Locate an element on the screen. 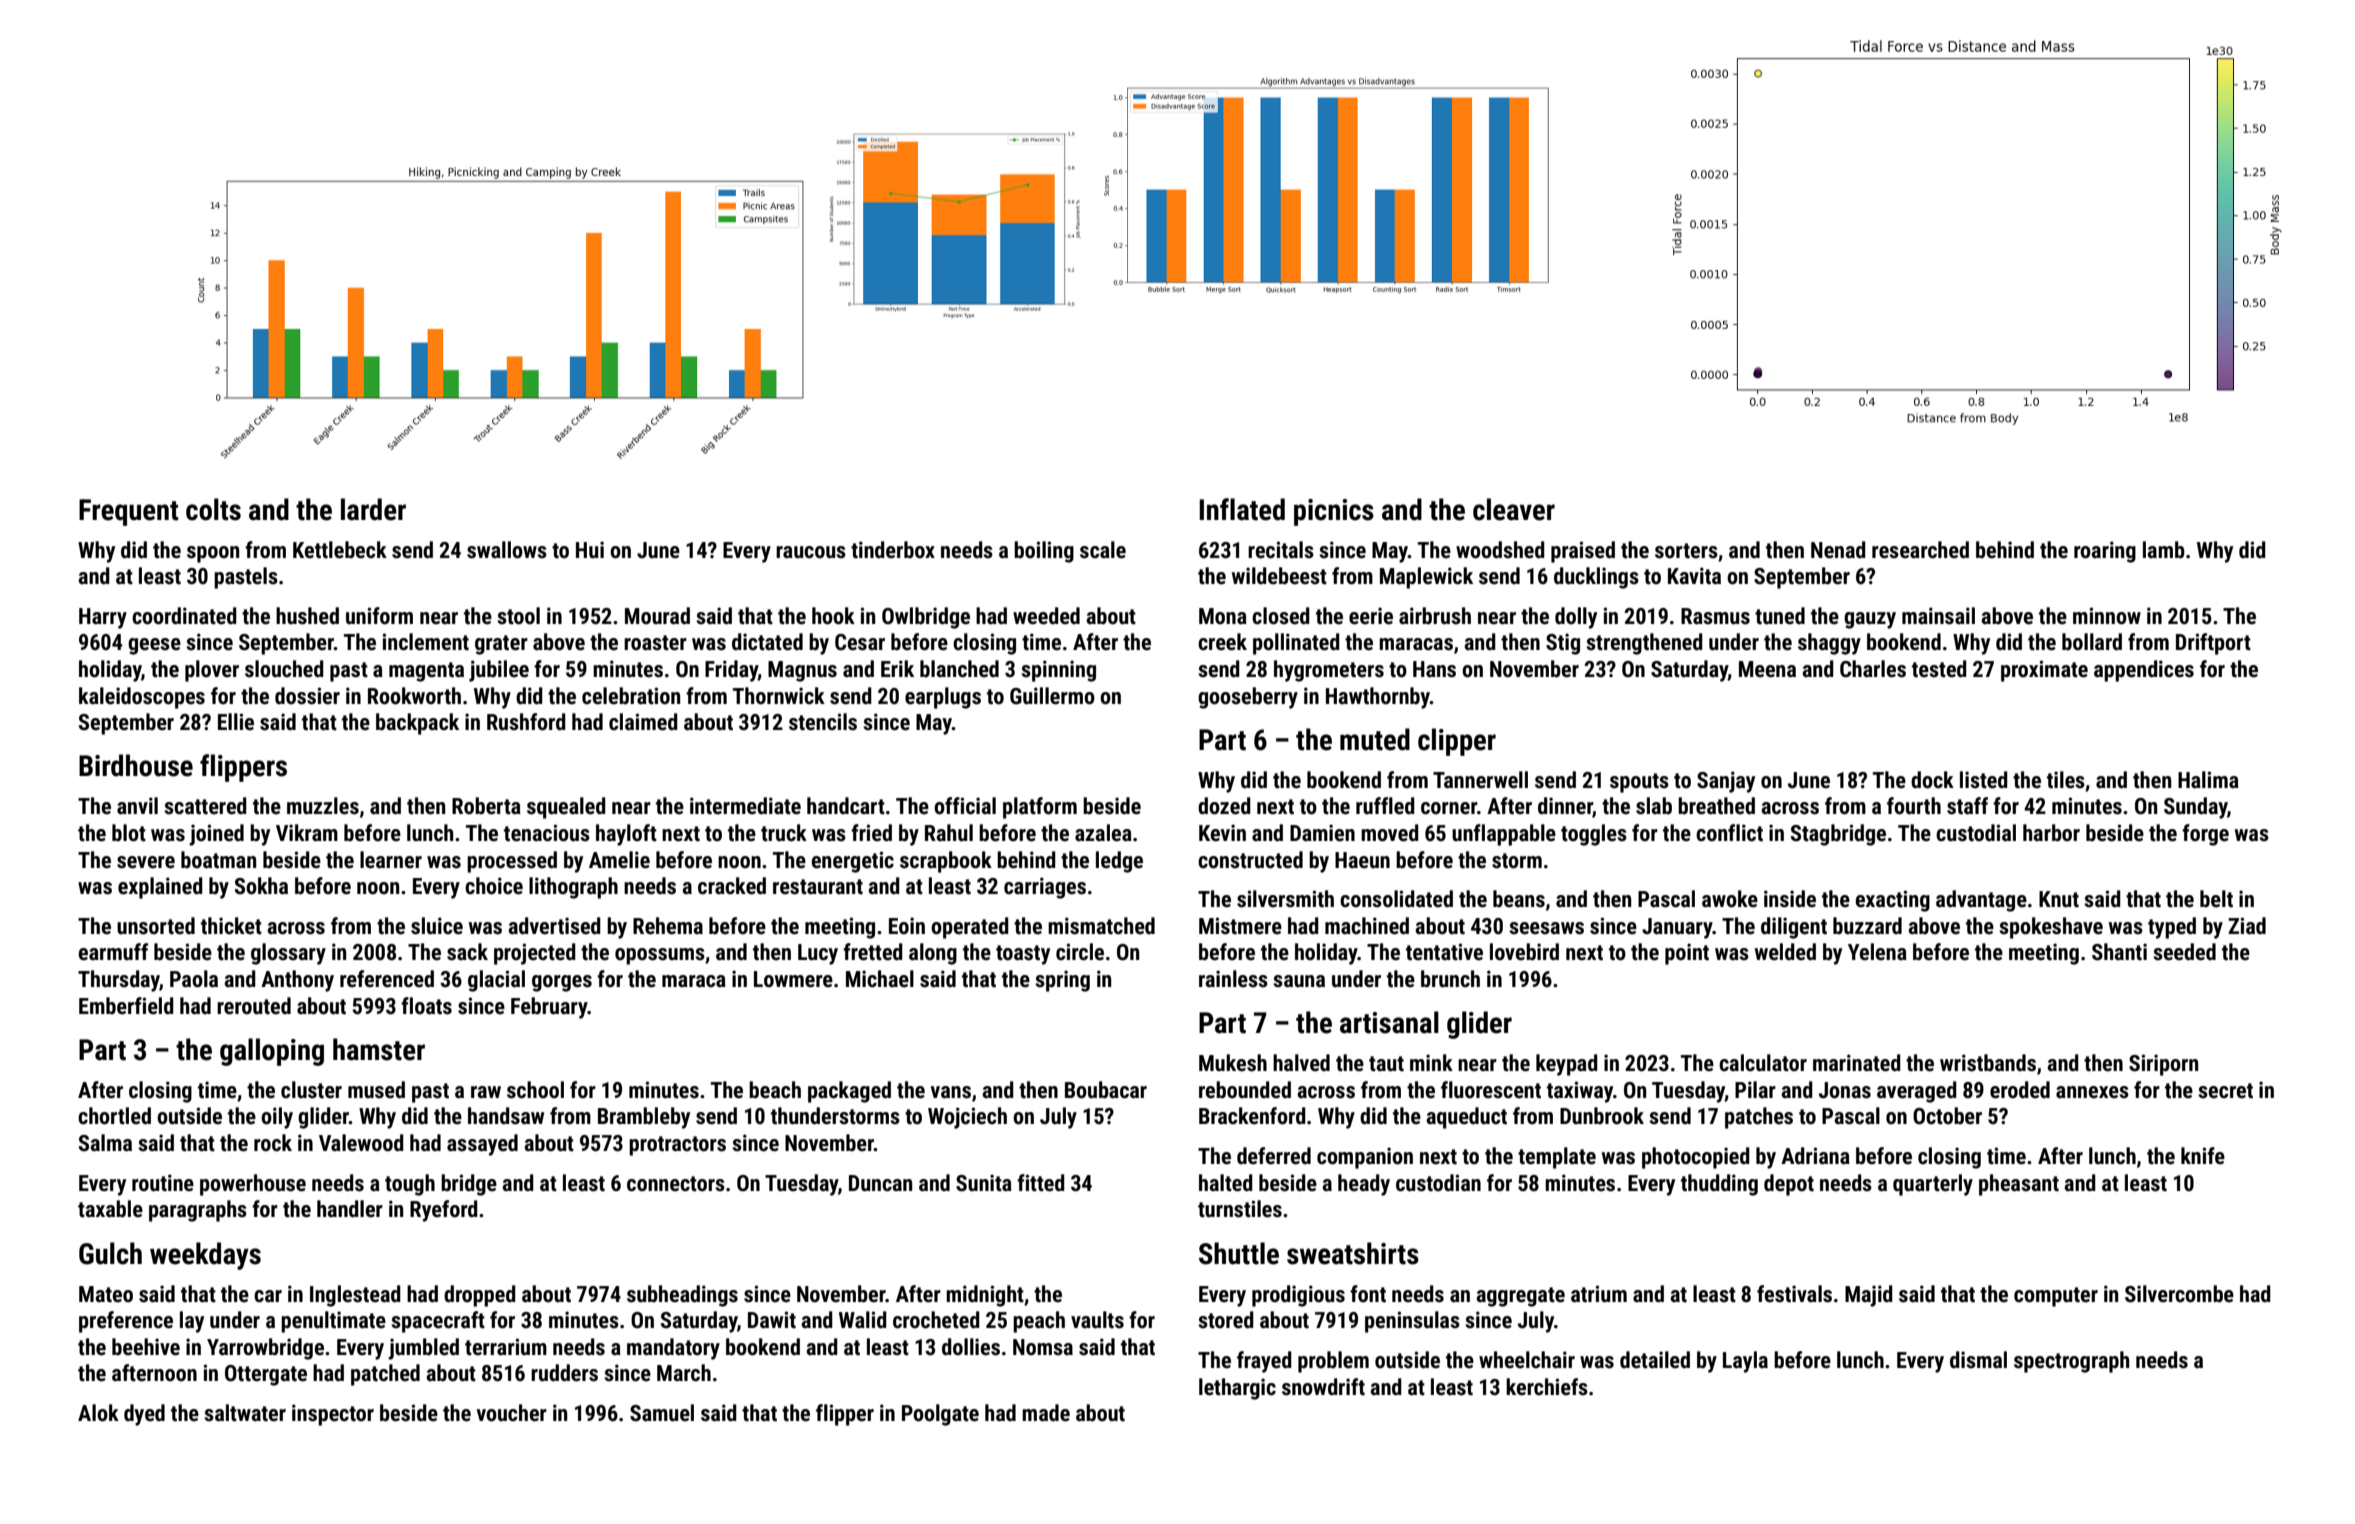 The image size is (2355, 1524). voucher is located at coordinates (511, 1413).
